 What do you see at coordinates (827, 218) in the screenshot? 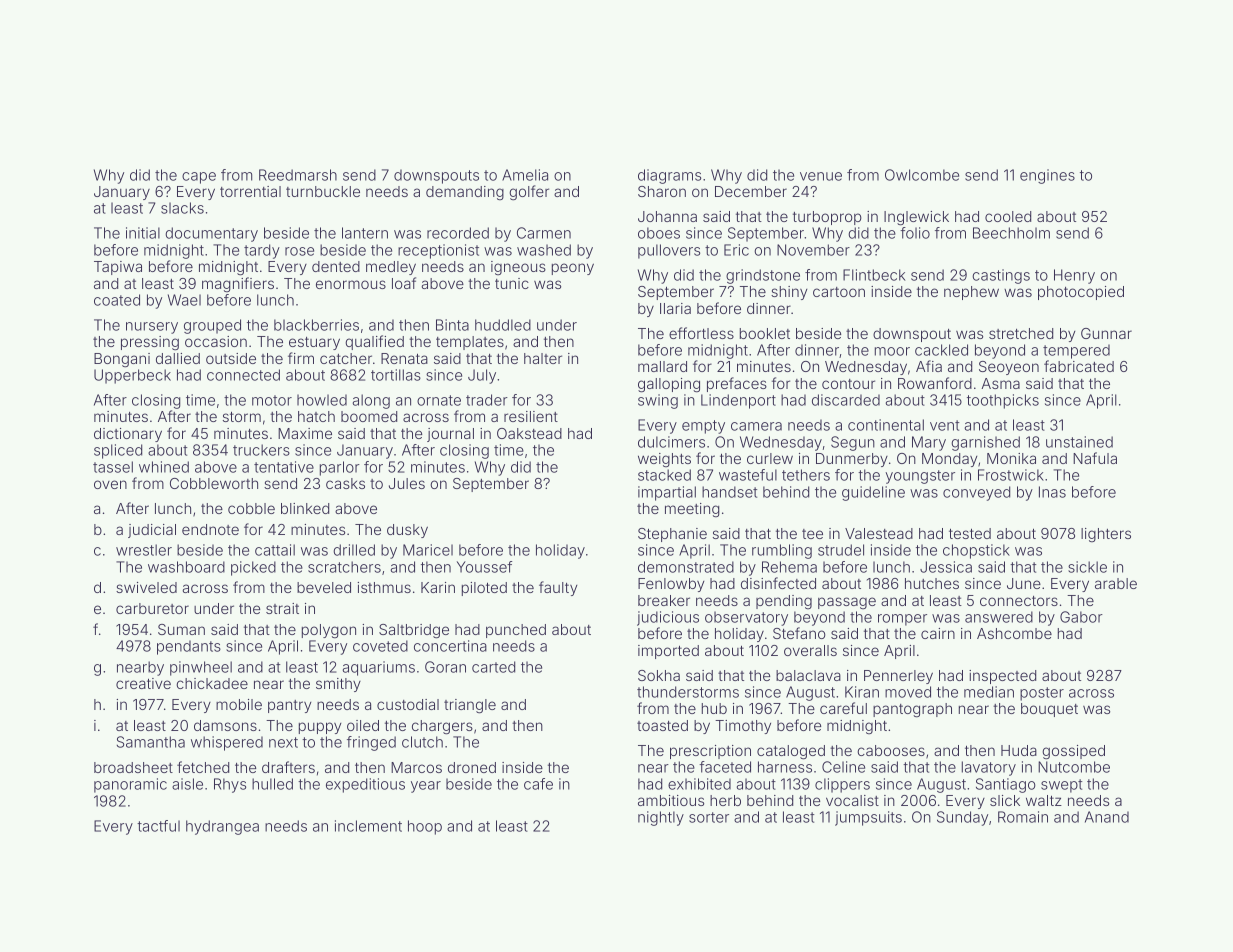
I see `turboprop` at bounding box center [827, 218].
